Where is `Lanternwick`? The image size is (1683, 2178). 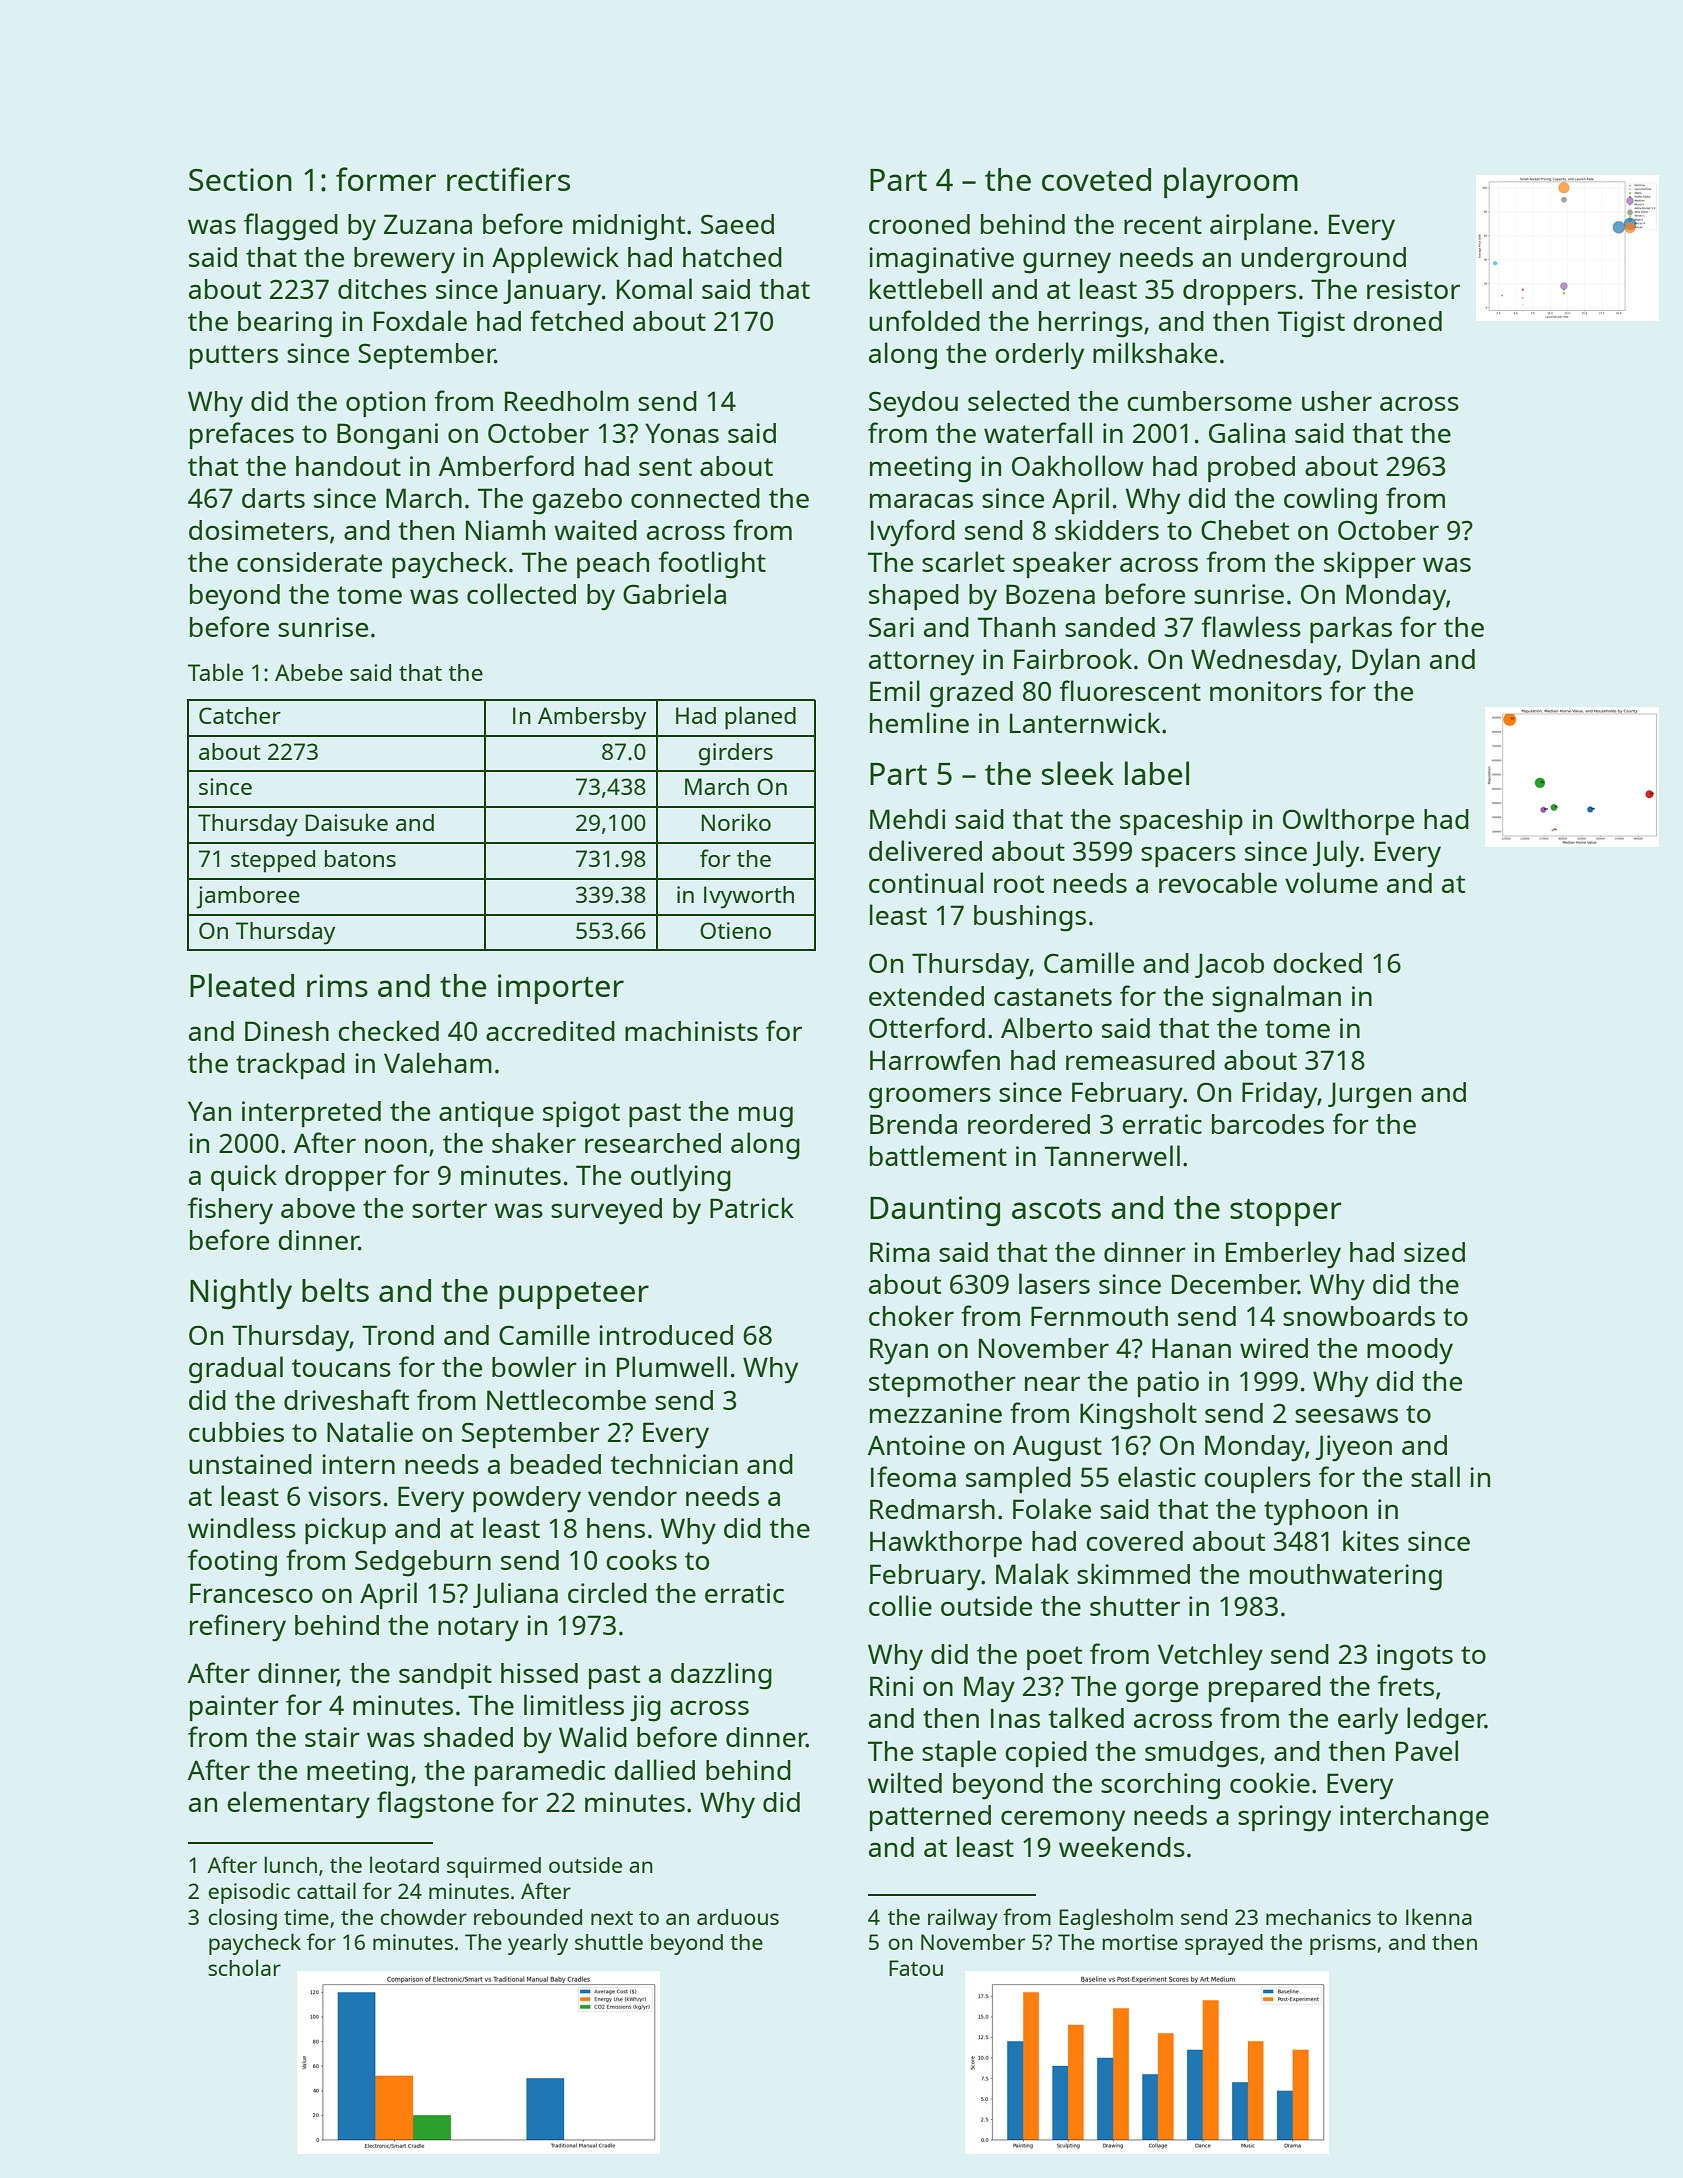
Lanternwick is located at coordinates (1085, 722).
